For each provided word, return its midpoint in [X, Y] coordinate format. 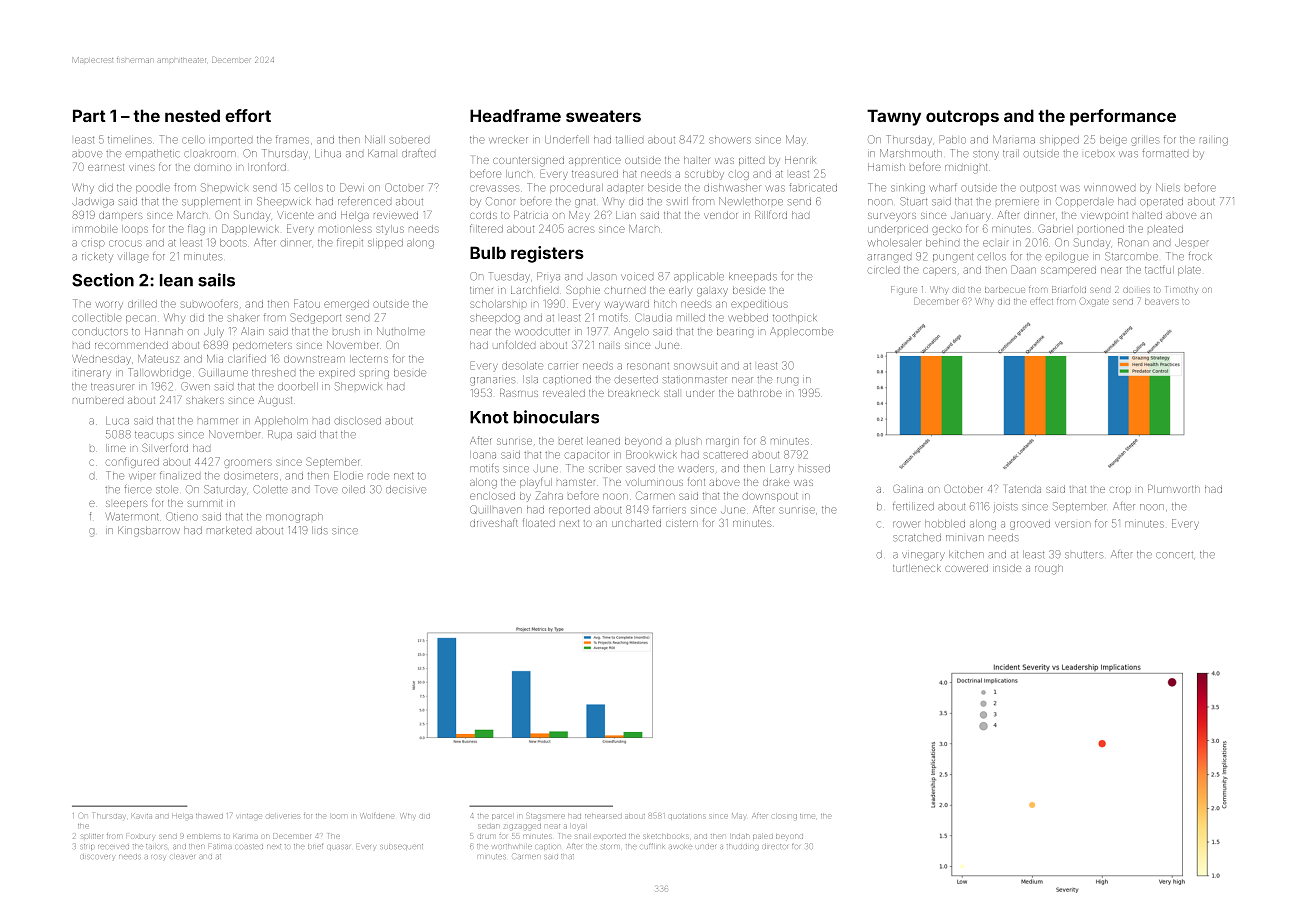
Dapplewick [249, 229]
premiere [1017, 202]
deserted [636, 380]
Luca [117, 421]
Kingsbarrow [149, 532]
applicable [699, 277]
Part [89, 115]
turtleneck [917, 568]
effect [1041, 302]
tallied [629, 140]
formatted [1165, 153]
